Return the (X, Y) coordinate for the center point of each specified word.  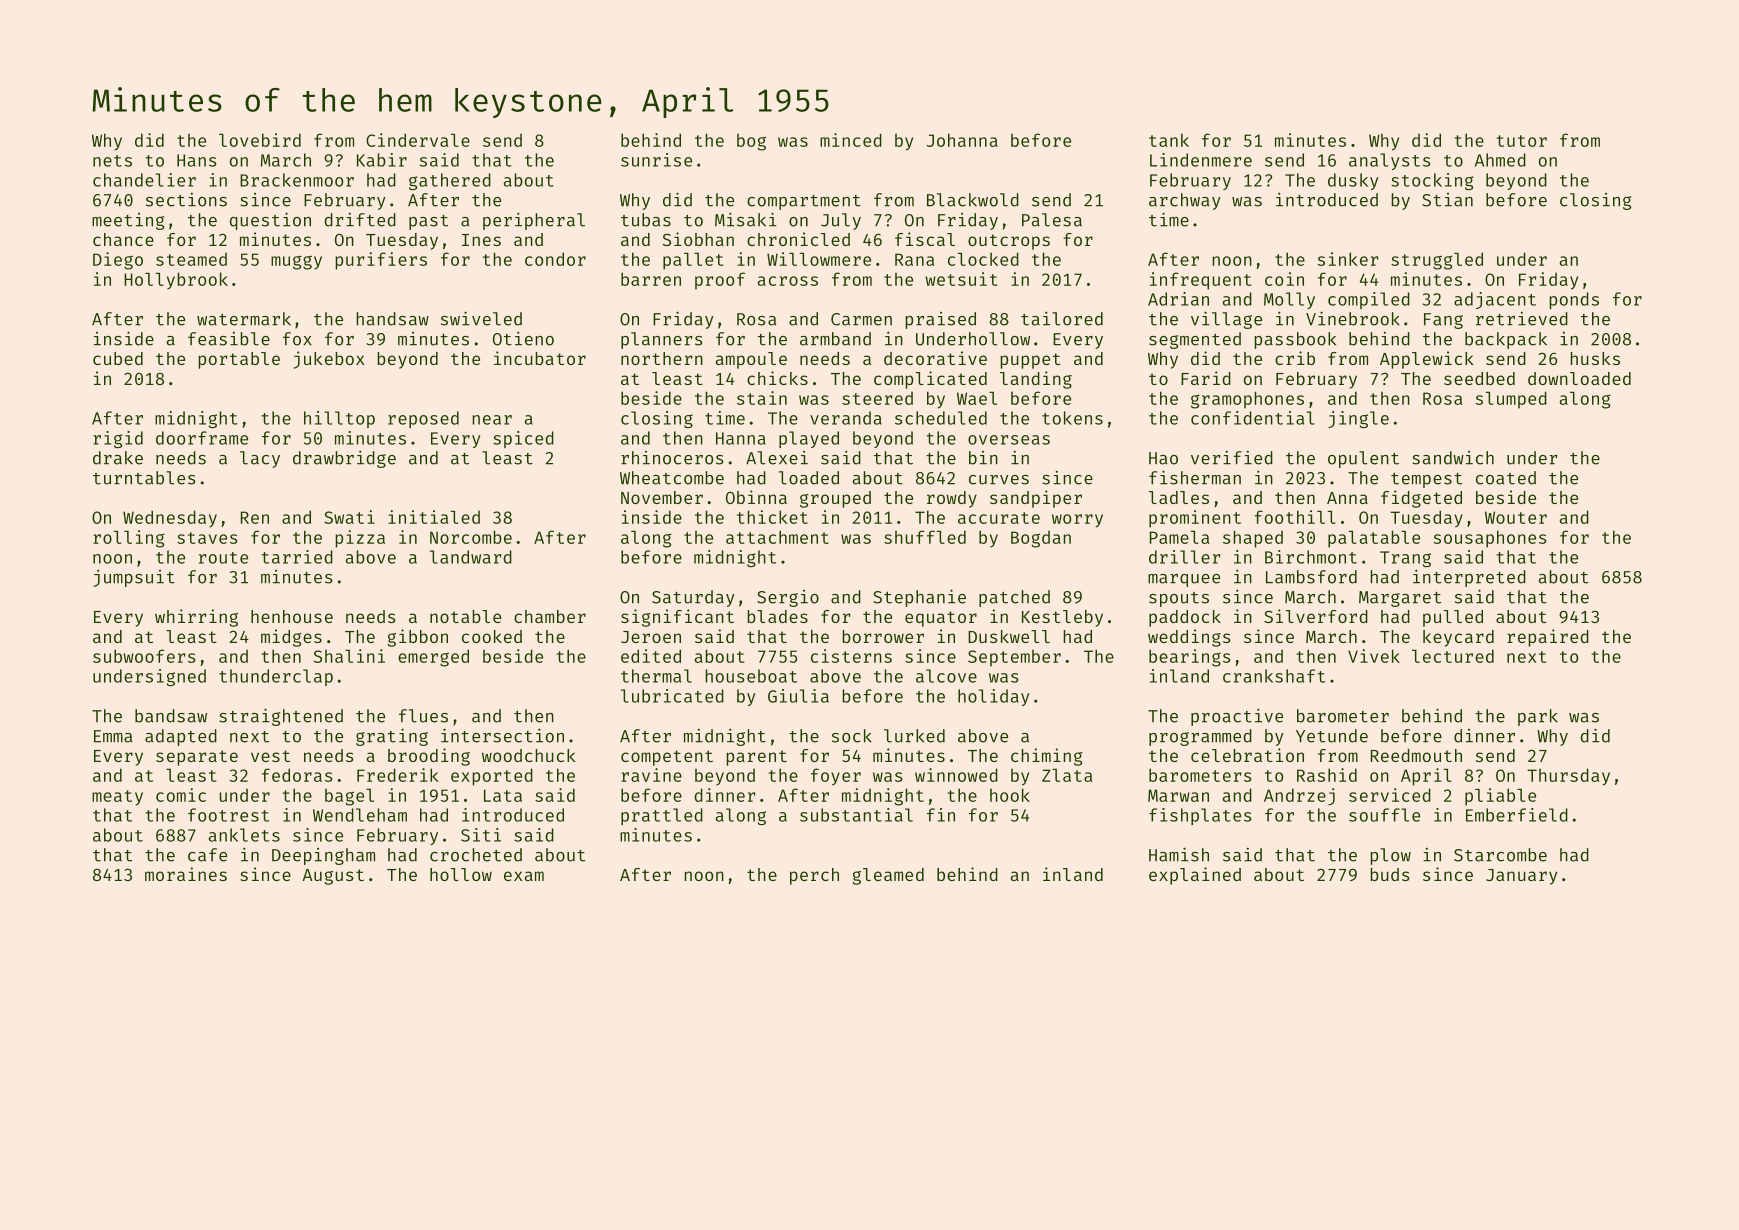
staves (207, 538)
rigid (118, 439)
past (428, 222)
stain (762, 398)
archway (1185, 201)
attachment (777, 537)
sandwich (1453, 458)
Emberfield (1517, 815)
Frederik (398, 775)
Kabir (382, 160)
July (841, 221)
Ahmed (1500, 160)
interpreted (1469, 578)
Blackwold (973, 200)
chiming (1047, 757)
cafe (207, 855)
